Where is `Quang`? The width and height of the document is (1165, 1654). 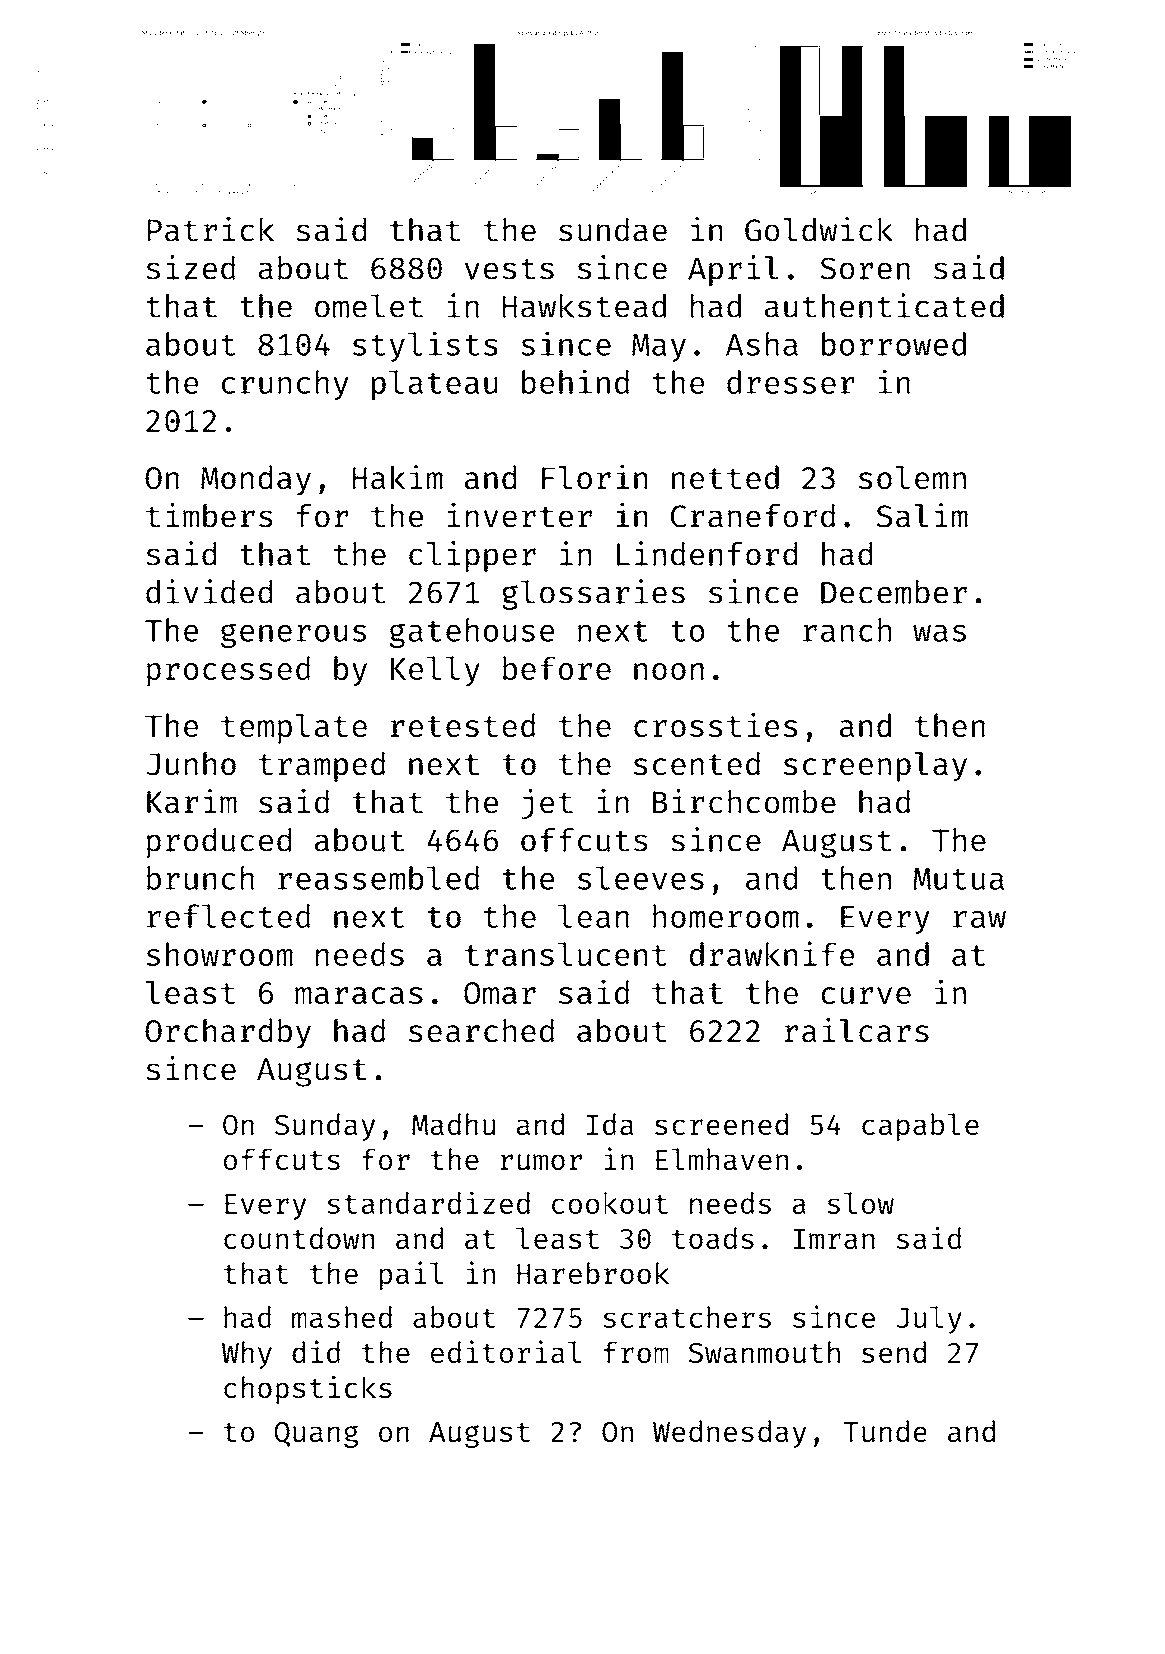 Quang is located at coordinates (316, 1434).
